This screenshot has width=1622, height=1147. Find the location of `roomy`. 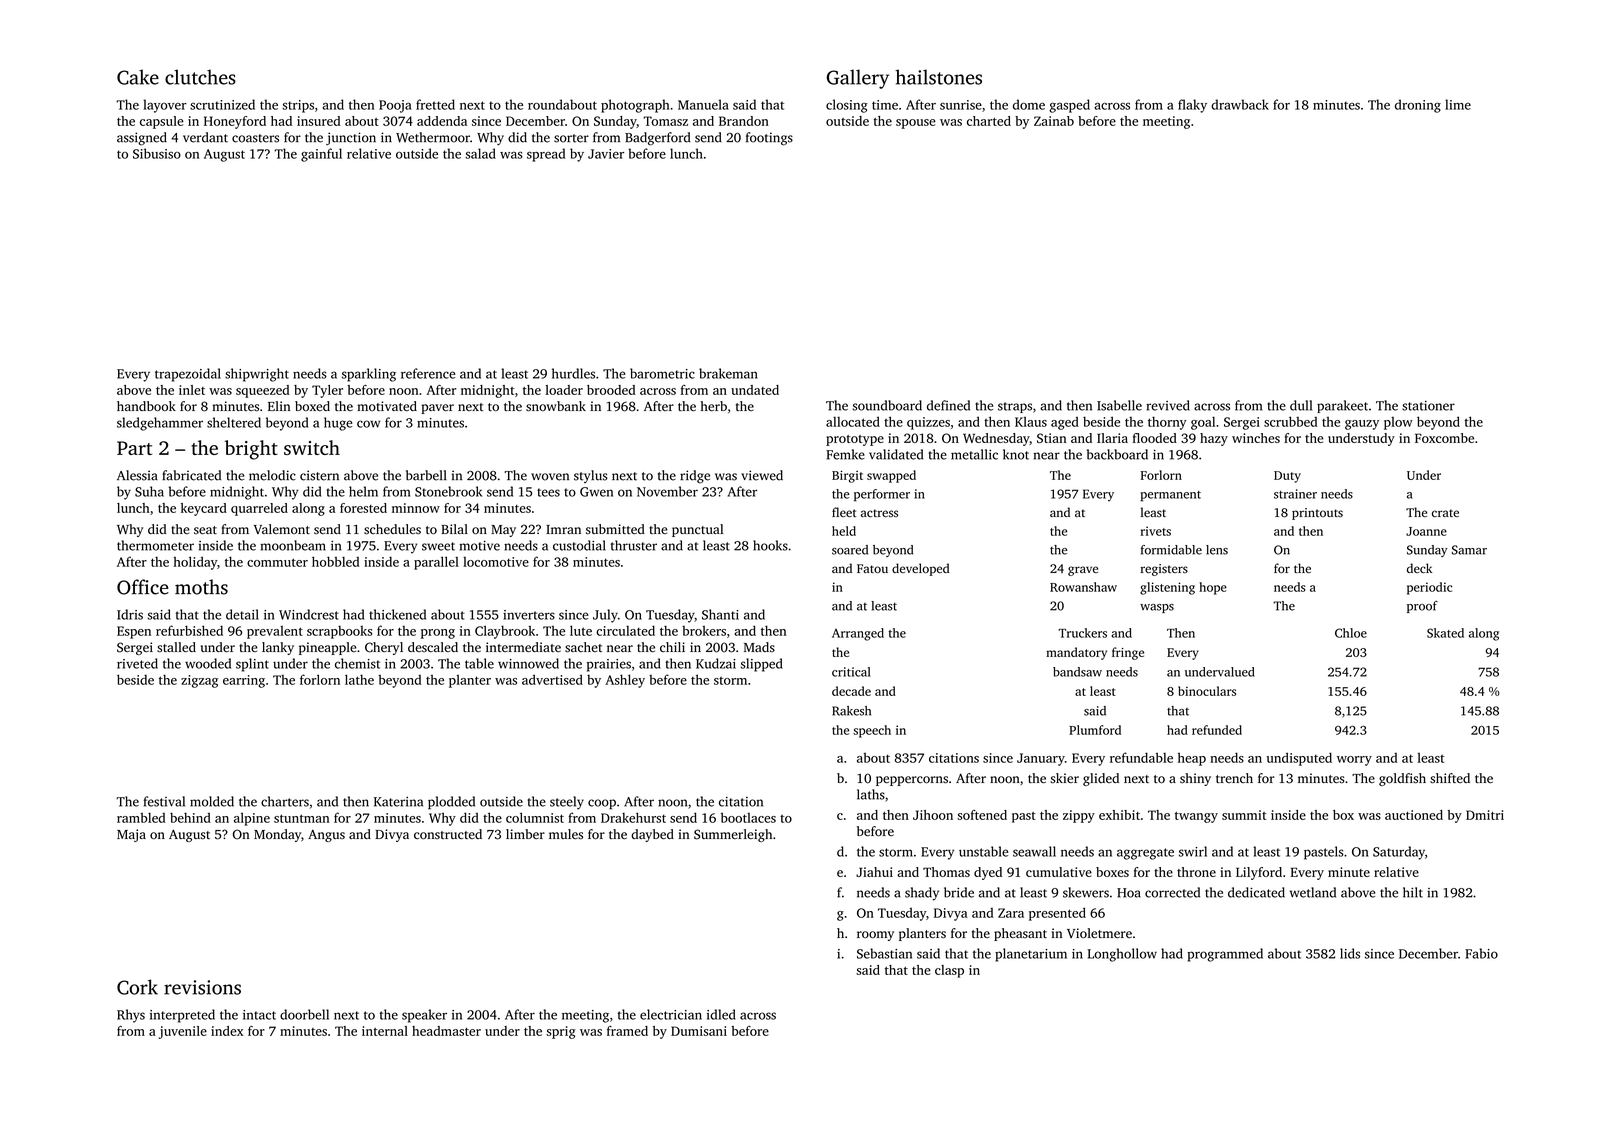

roomy is located at coordinates (875, 936).
